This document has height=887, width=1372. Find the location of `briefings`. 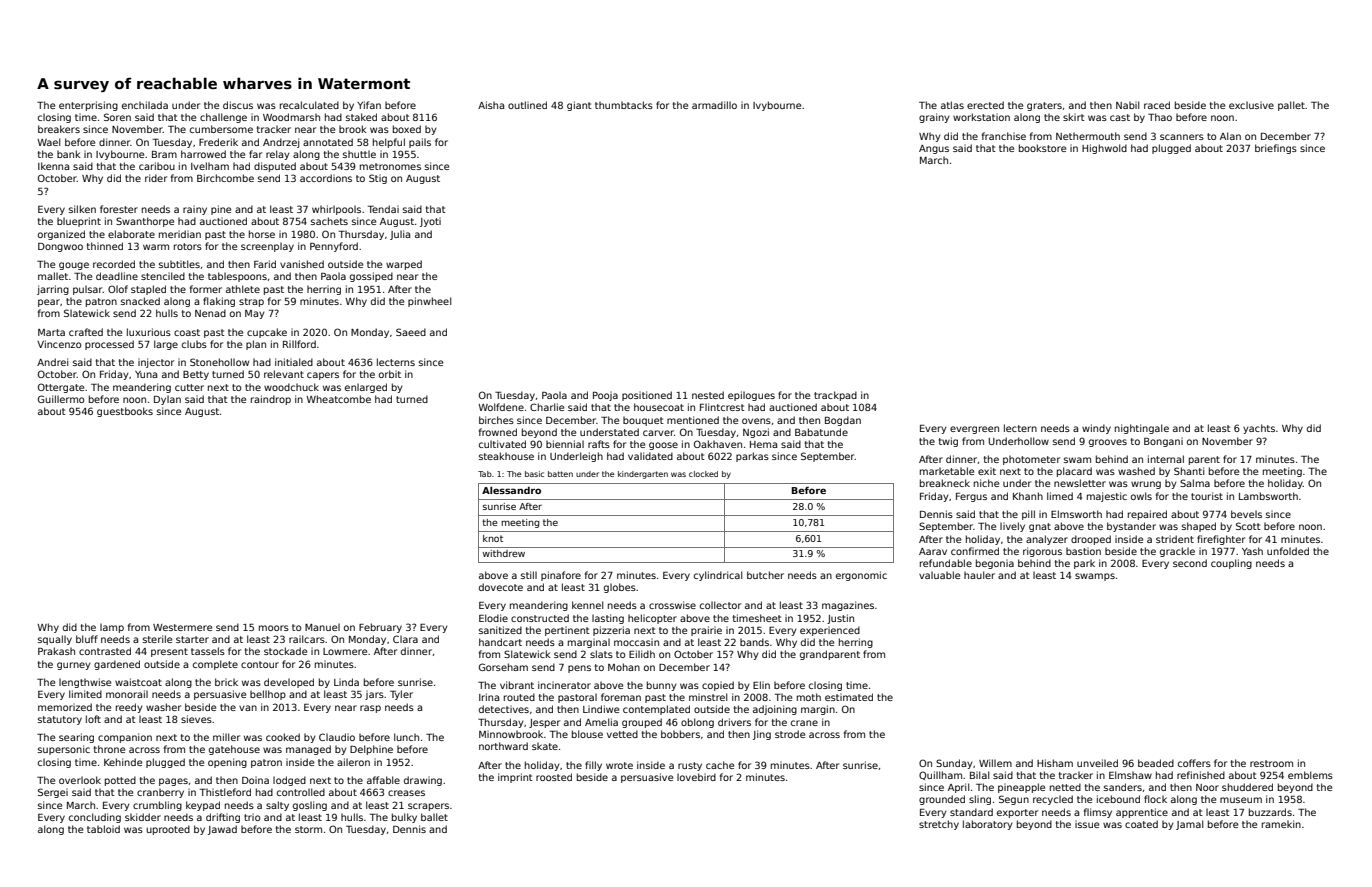

briefings is located at coordinates (1276, 149).
